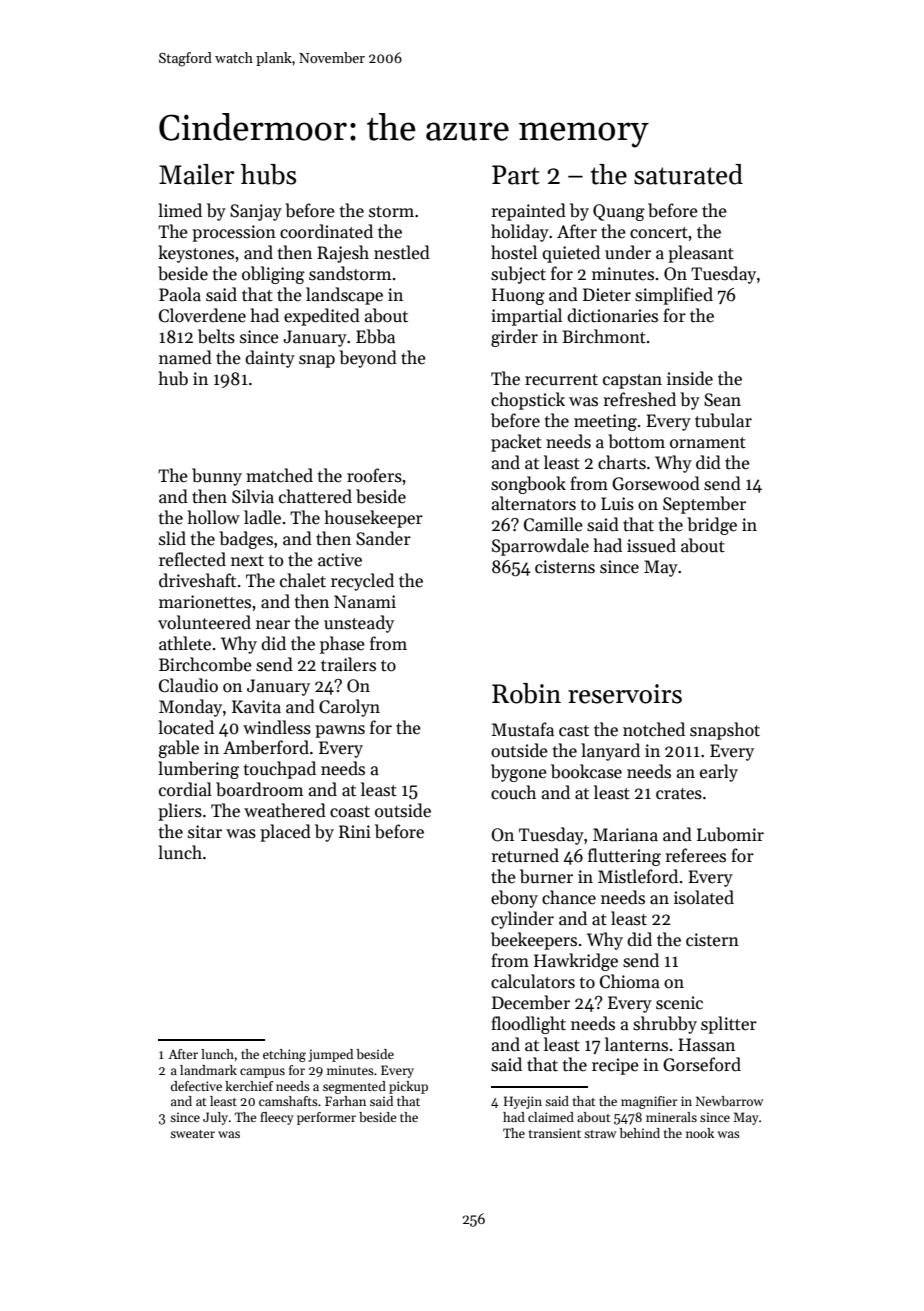  Describe the element at coordinates (513, 792) in the screenshot. I see `couch` at that location.
